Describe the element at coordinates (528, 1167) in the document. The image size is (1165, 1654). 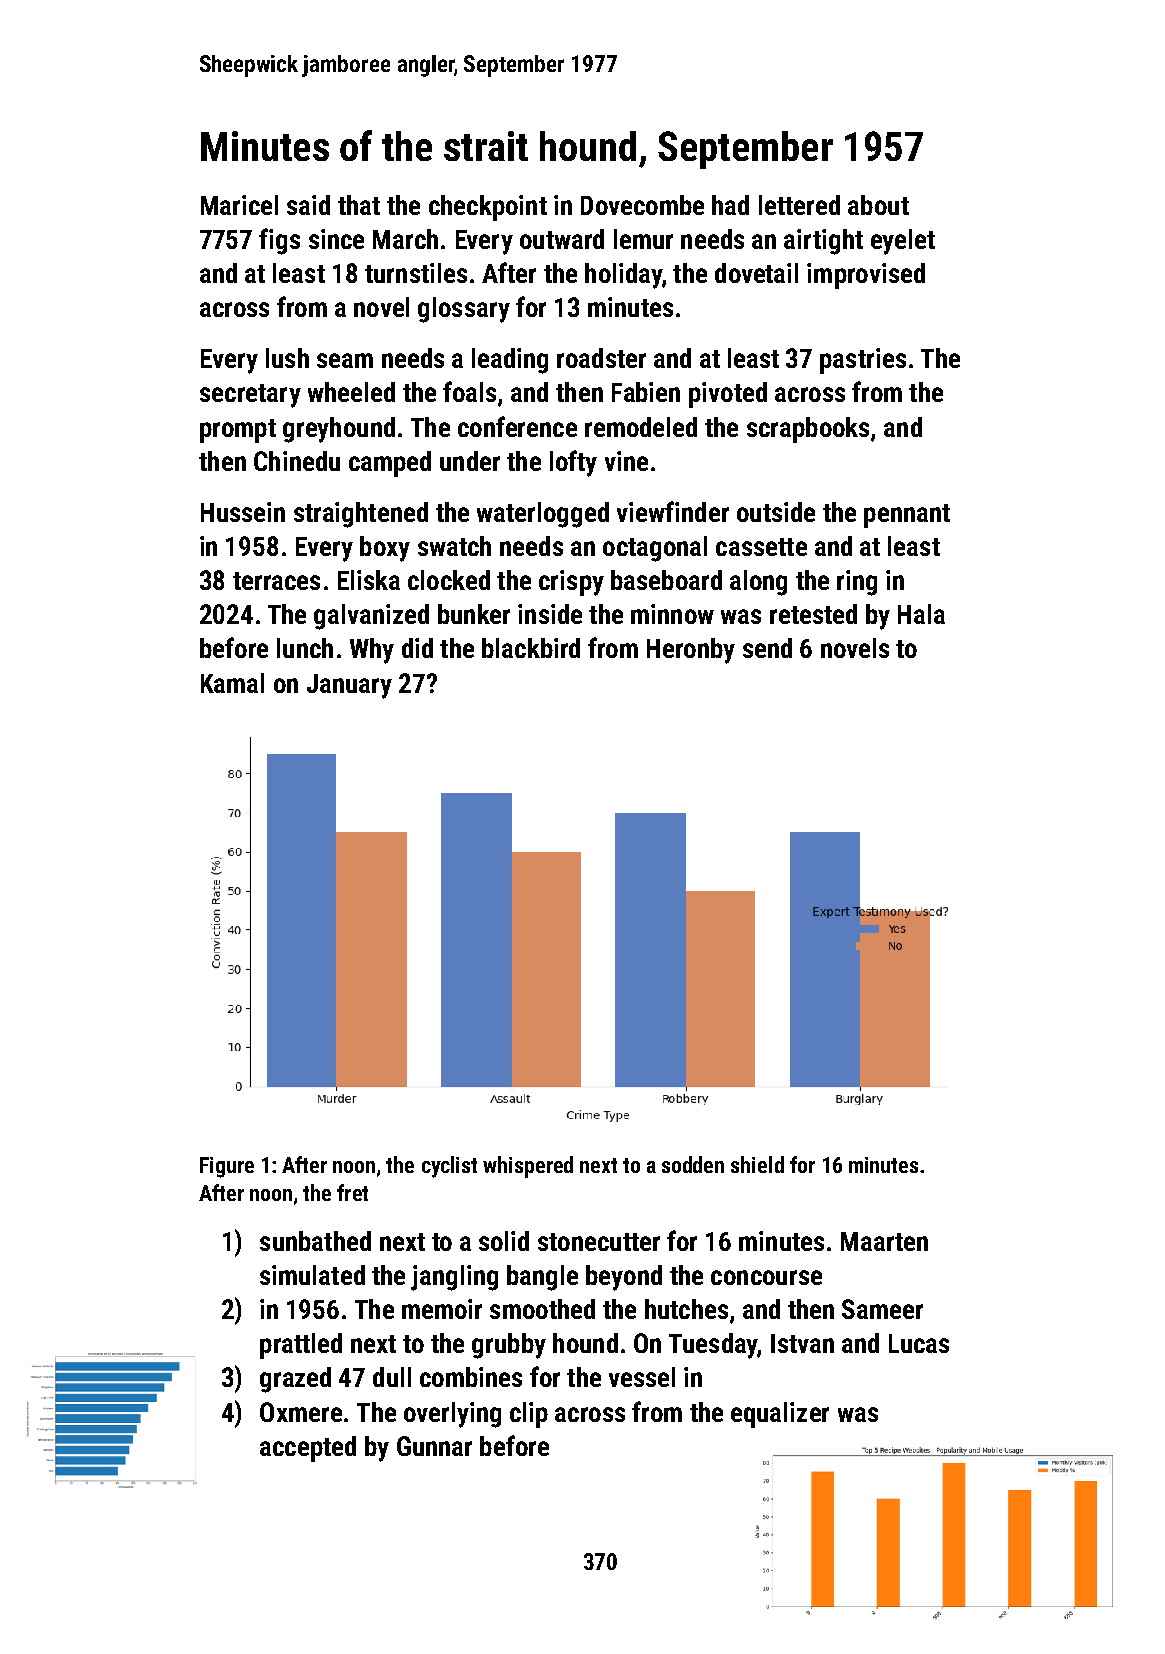
I see `whispered` at that location.
